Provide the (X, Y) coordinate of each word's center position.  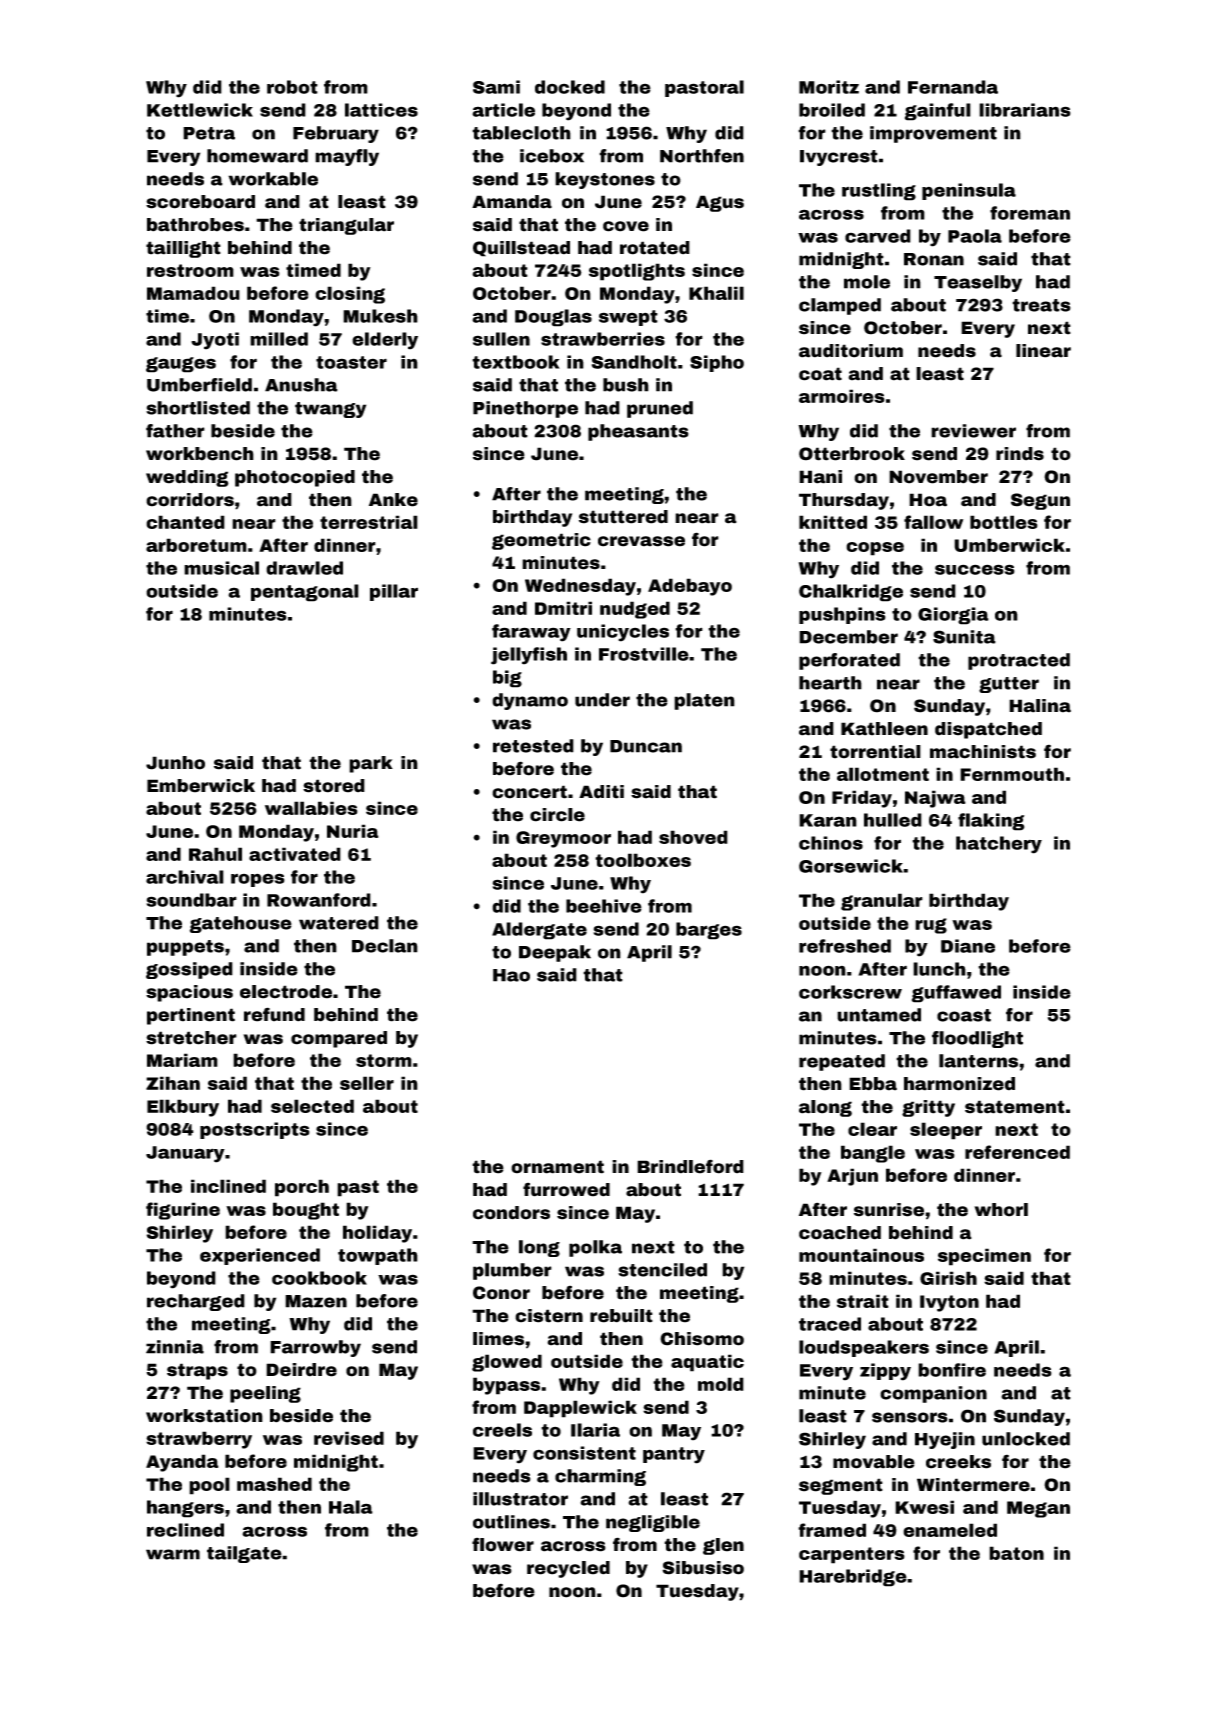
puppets (185, 948)
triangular (346, 226)
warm (173, 1554)
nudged (635, 610)
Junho (175, 763)
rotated (655, 248)
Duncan (646, 746)
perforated (849, 661)
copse (875, 549)
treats (1041, 305)
